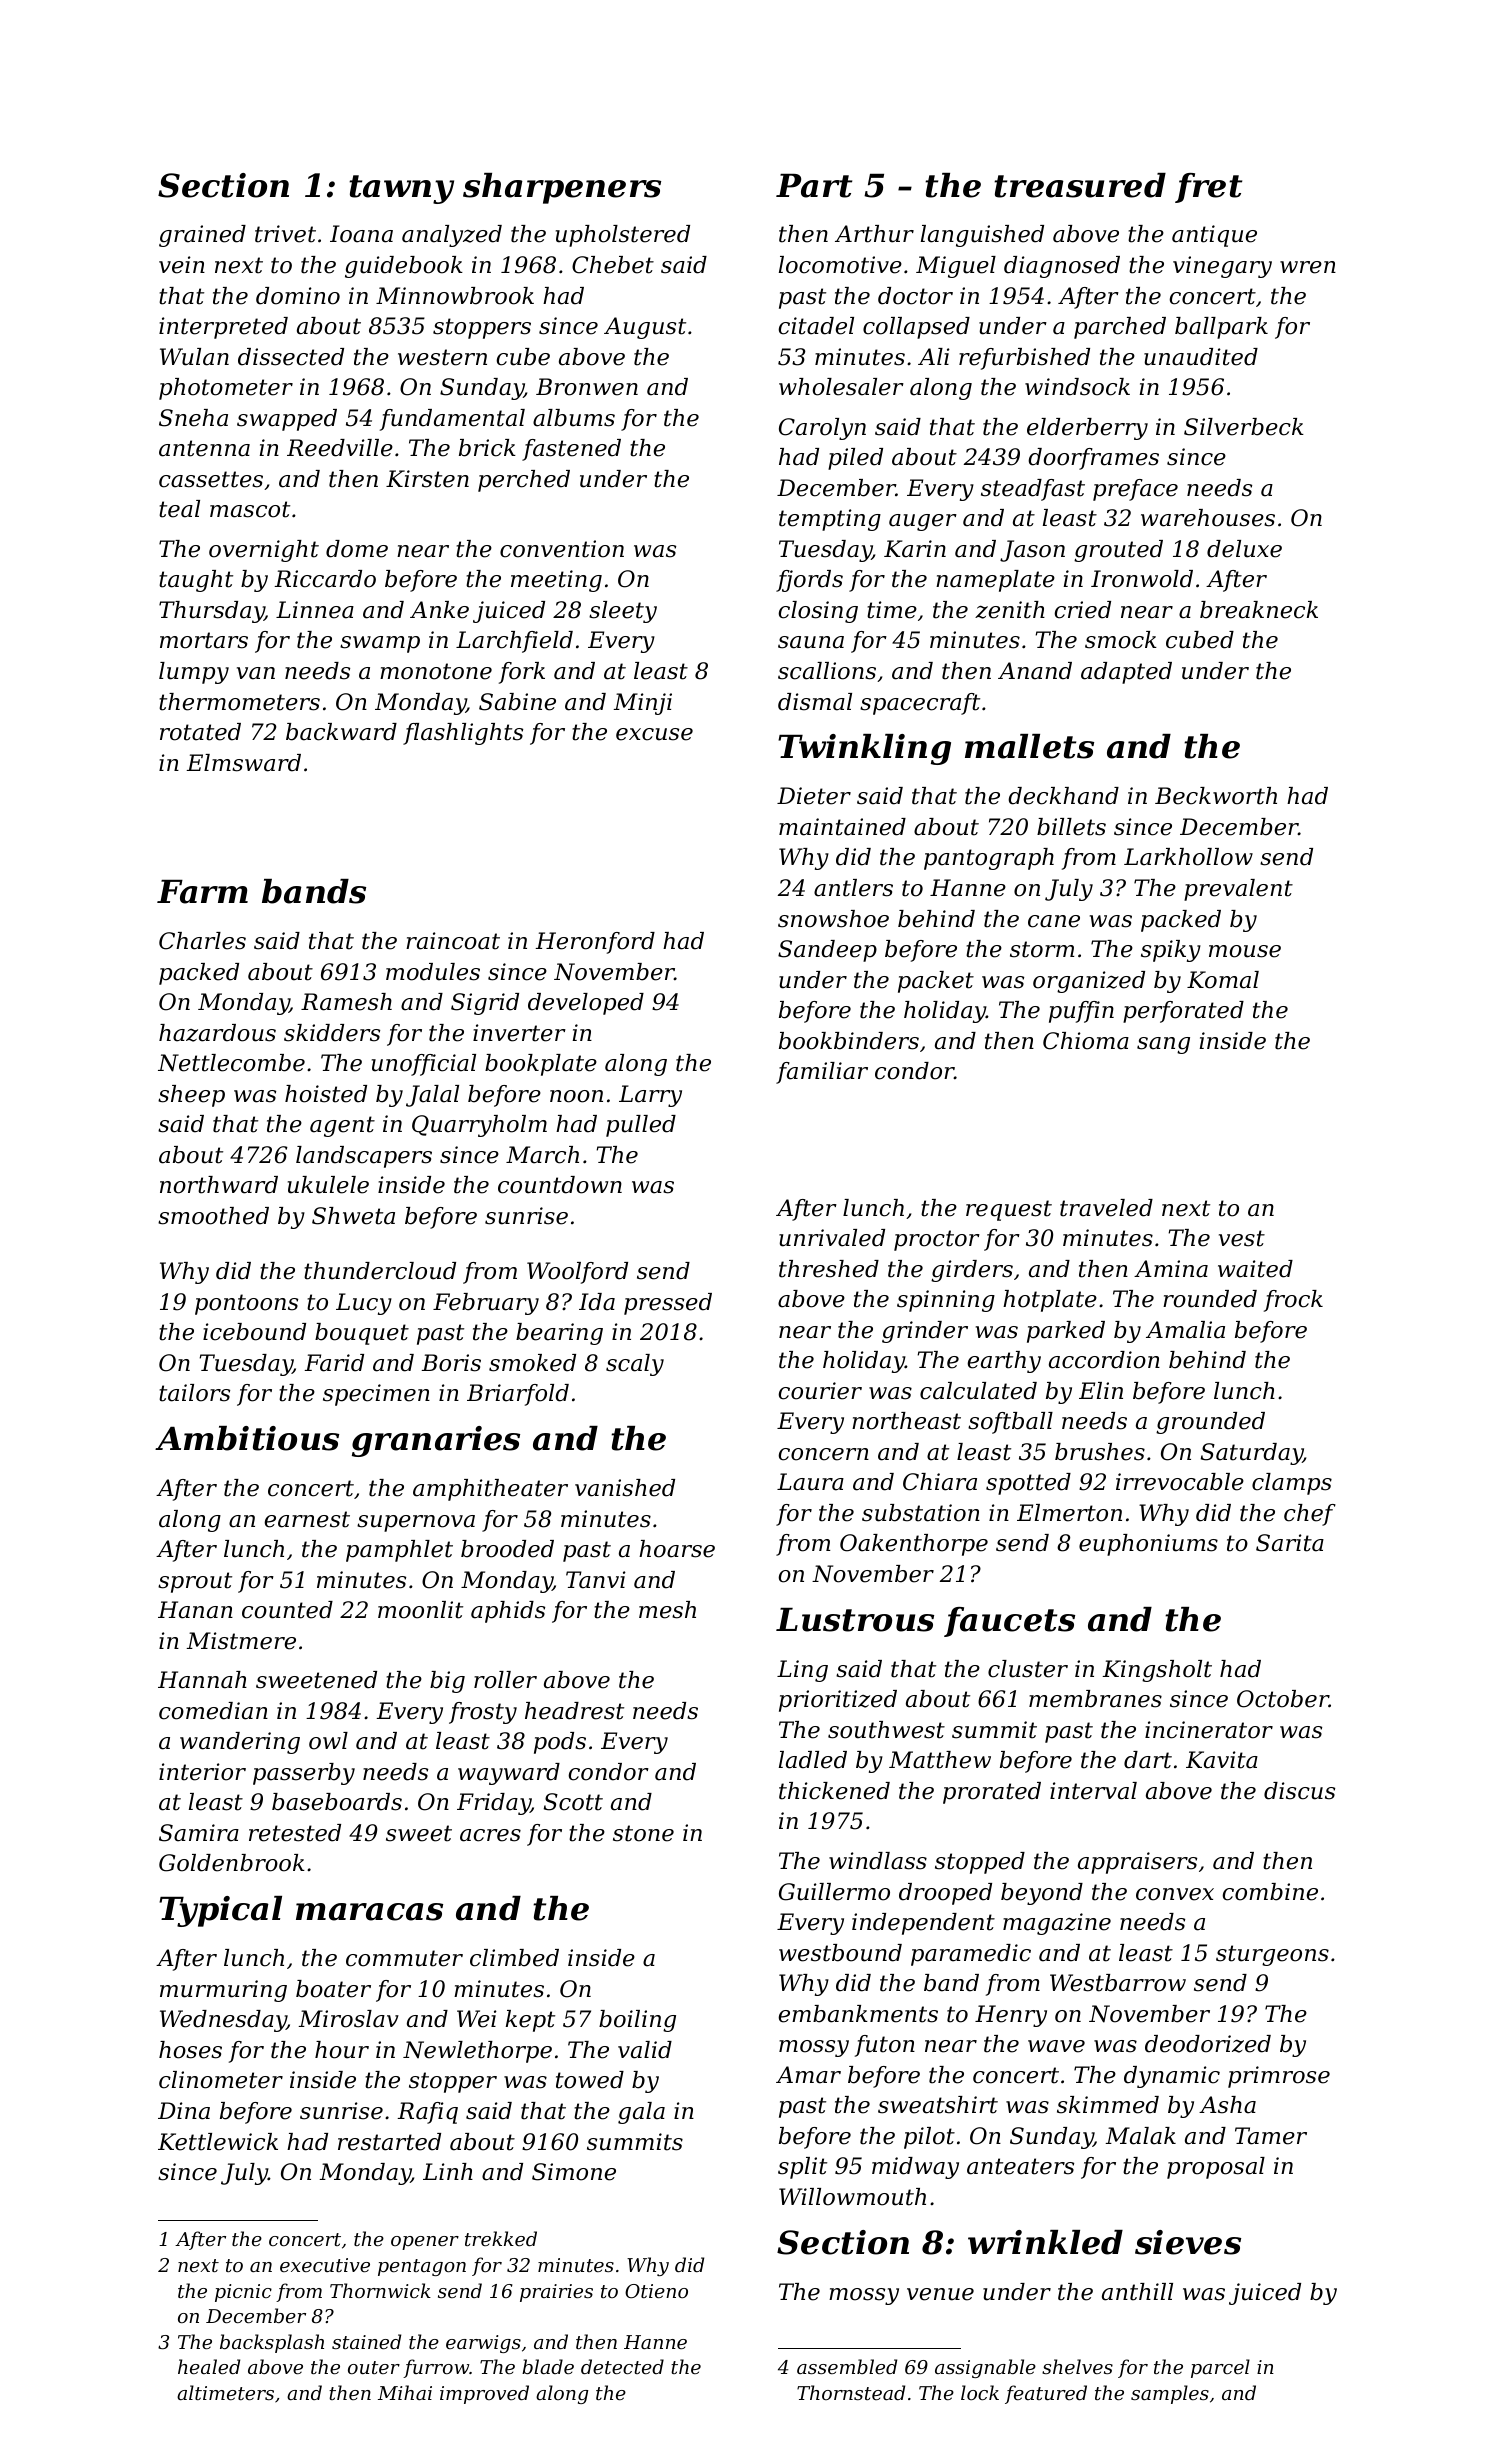 The image size is (1496, 2464). What do you see at coordinates (420, 1610) in the page?
I see `moonlit` at bounding box center [420, 1610].
